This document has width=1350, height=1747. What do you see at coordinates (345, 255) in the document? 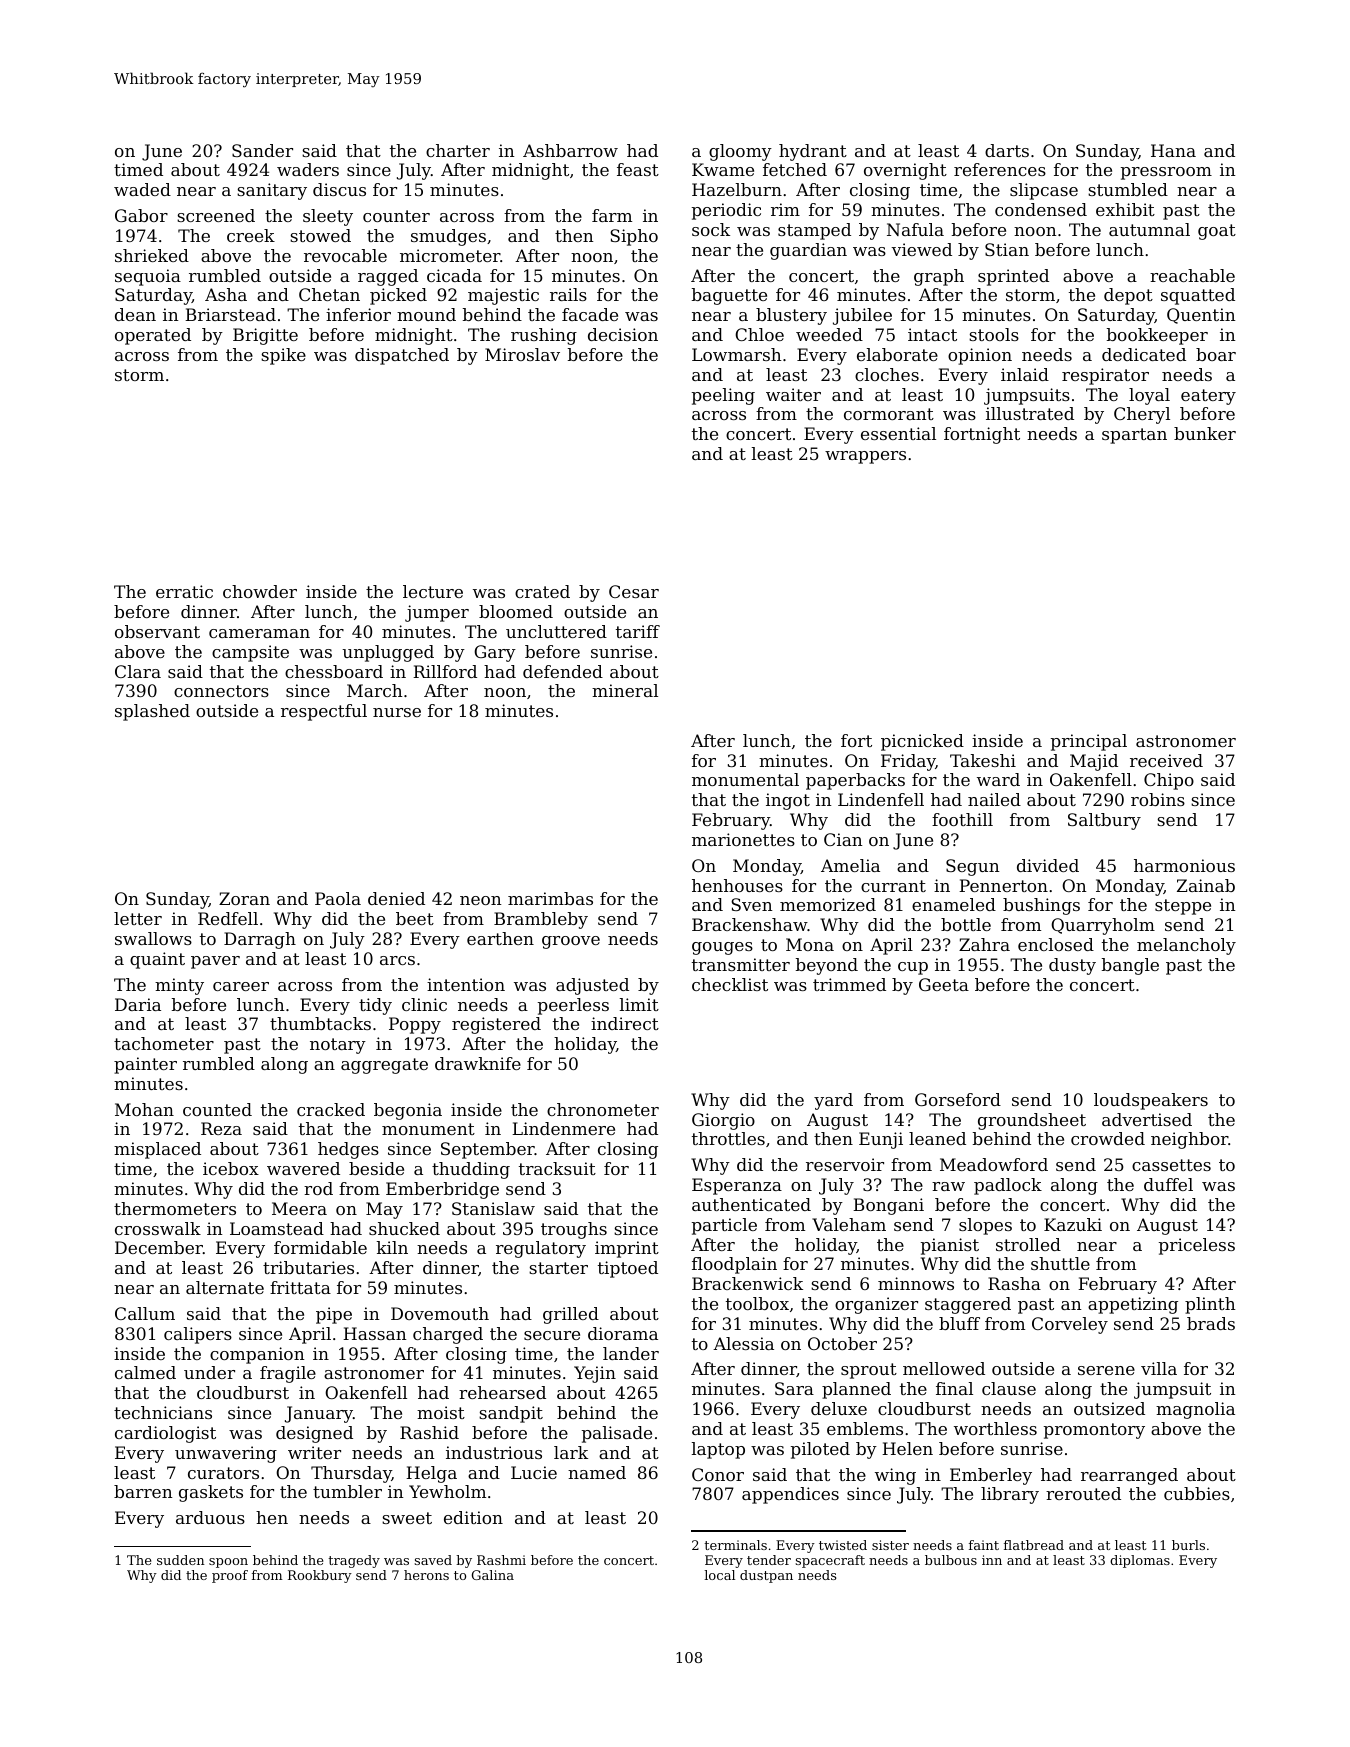
I see `revocable` at bounding box center [345, 255].
